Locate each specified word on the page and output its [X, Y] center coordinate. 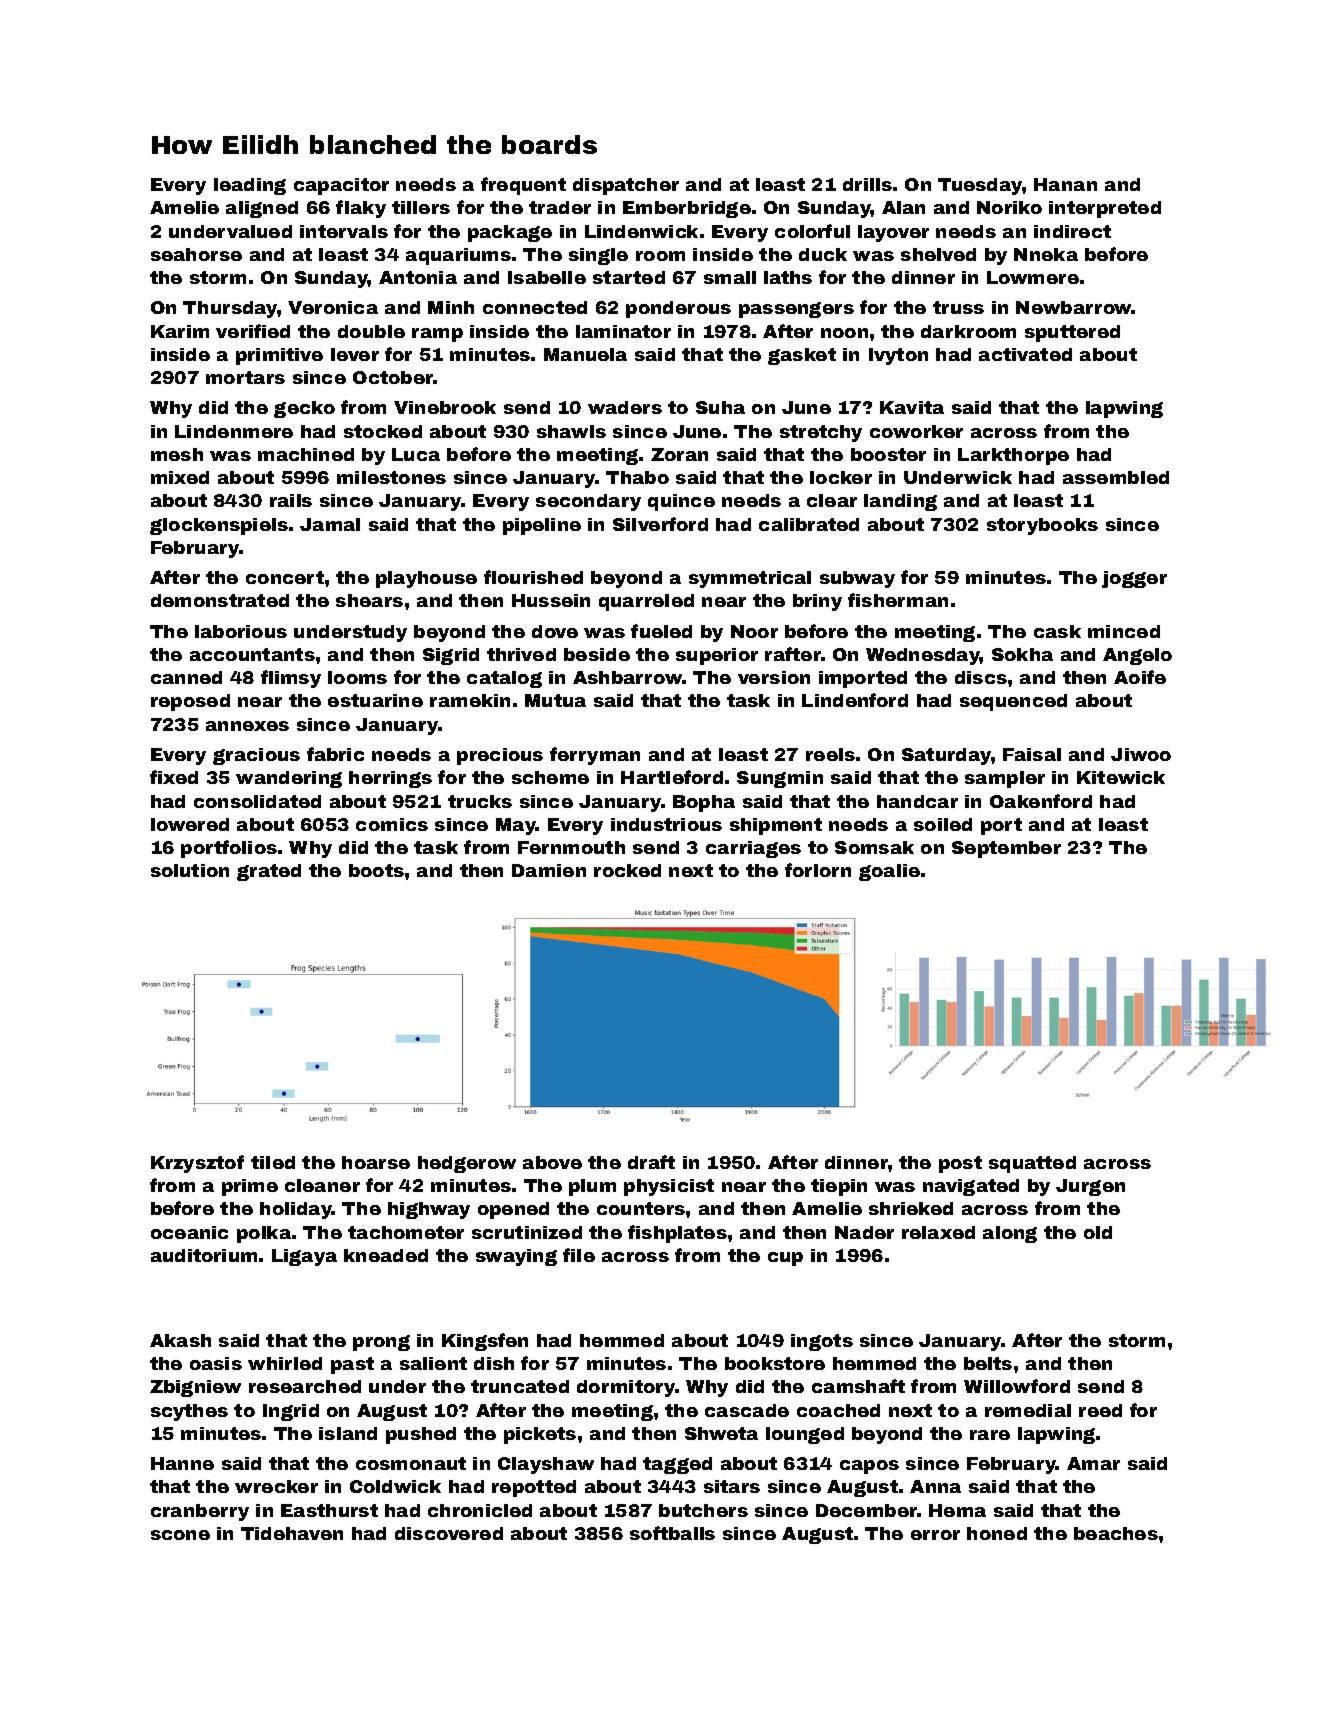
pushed [421, 1435]
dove [555, 631]
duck [823, 254]
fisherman [898, 600]
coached [838, 1410]
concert [285, 577]
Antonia [418, 277]
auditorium [204, 1255]
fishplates [677, 1234]
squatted [1032, 1164]
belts [988, 1363]
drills [867, 184]
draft [651, 1162]
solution [190, 870]
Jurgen [1090, 1187]
